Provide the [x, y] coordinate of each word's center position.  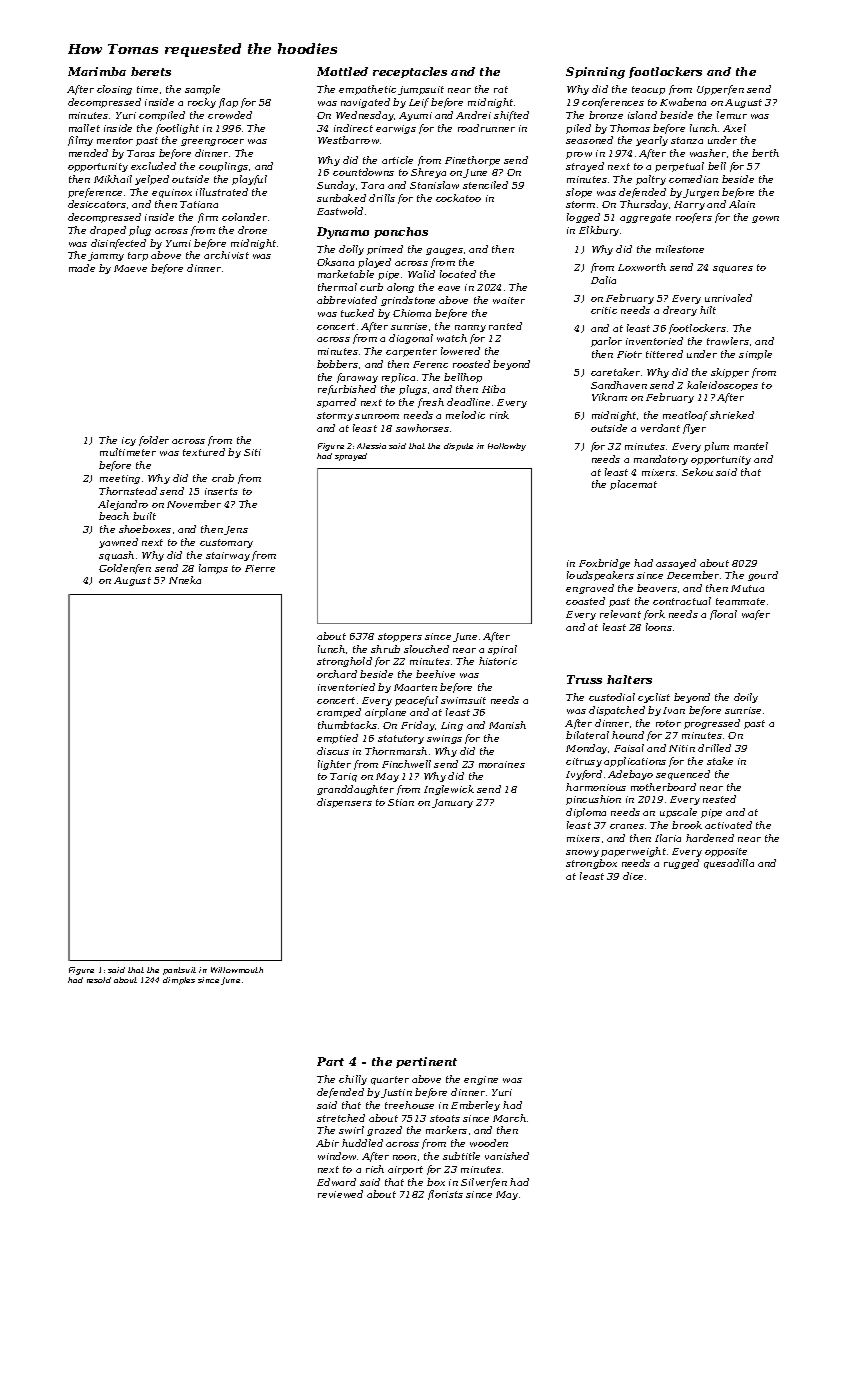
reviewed [340, 1194]
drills [382, 198]
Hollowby [507, 447]
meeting [120, 479]
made [82, 268]
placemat [633, 485]
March [509, 1118]
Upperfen [720, 90]
